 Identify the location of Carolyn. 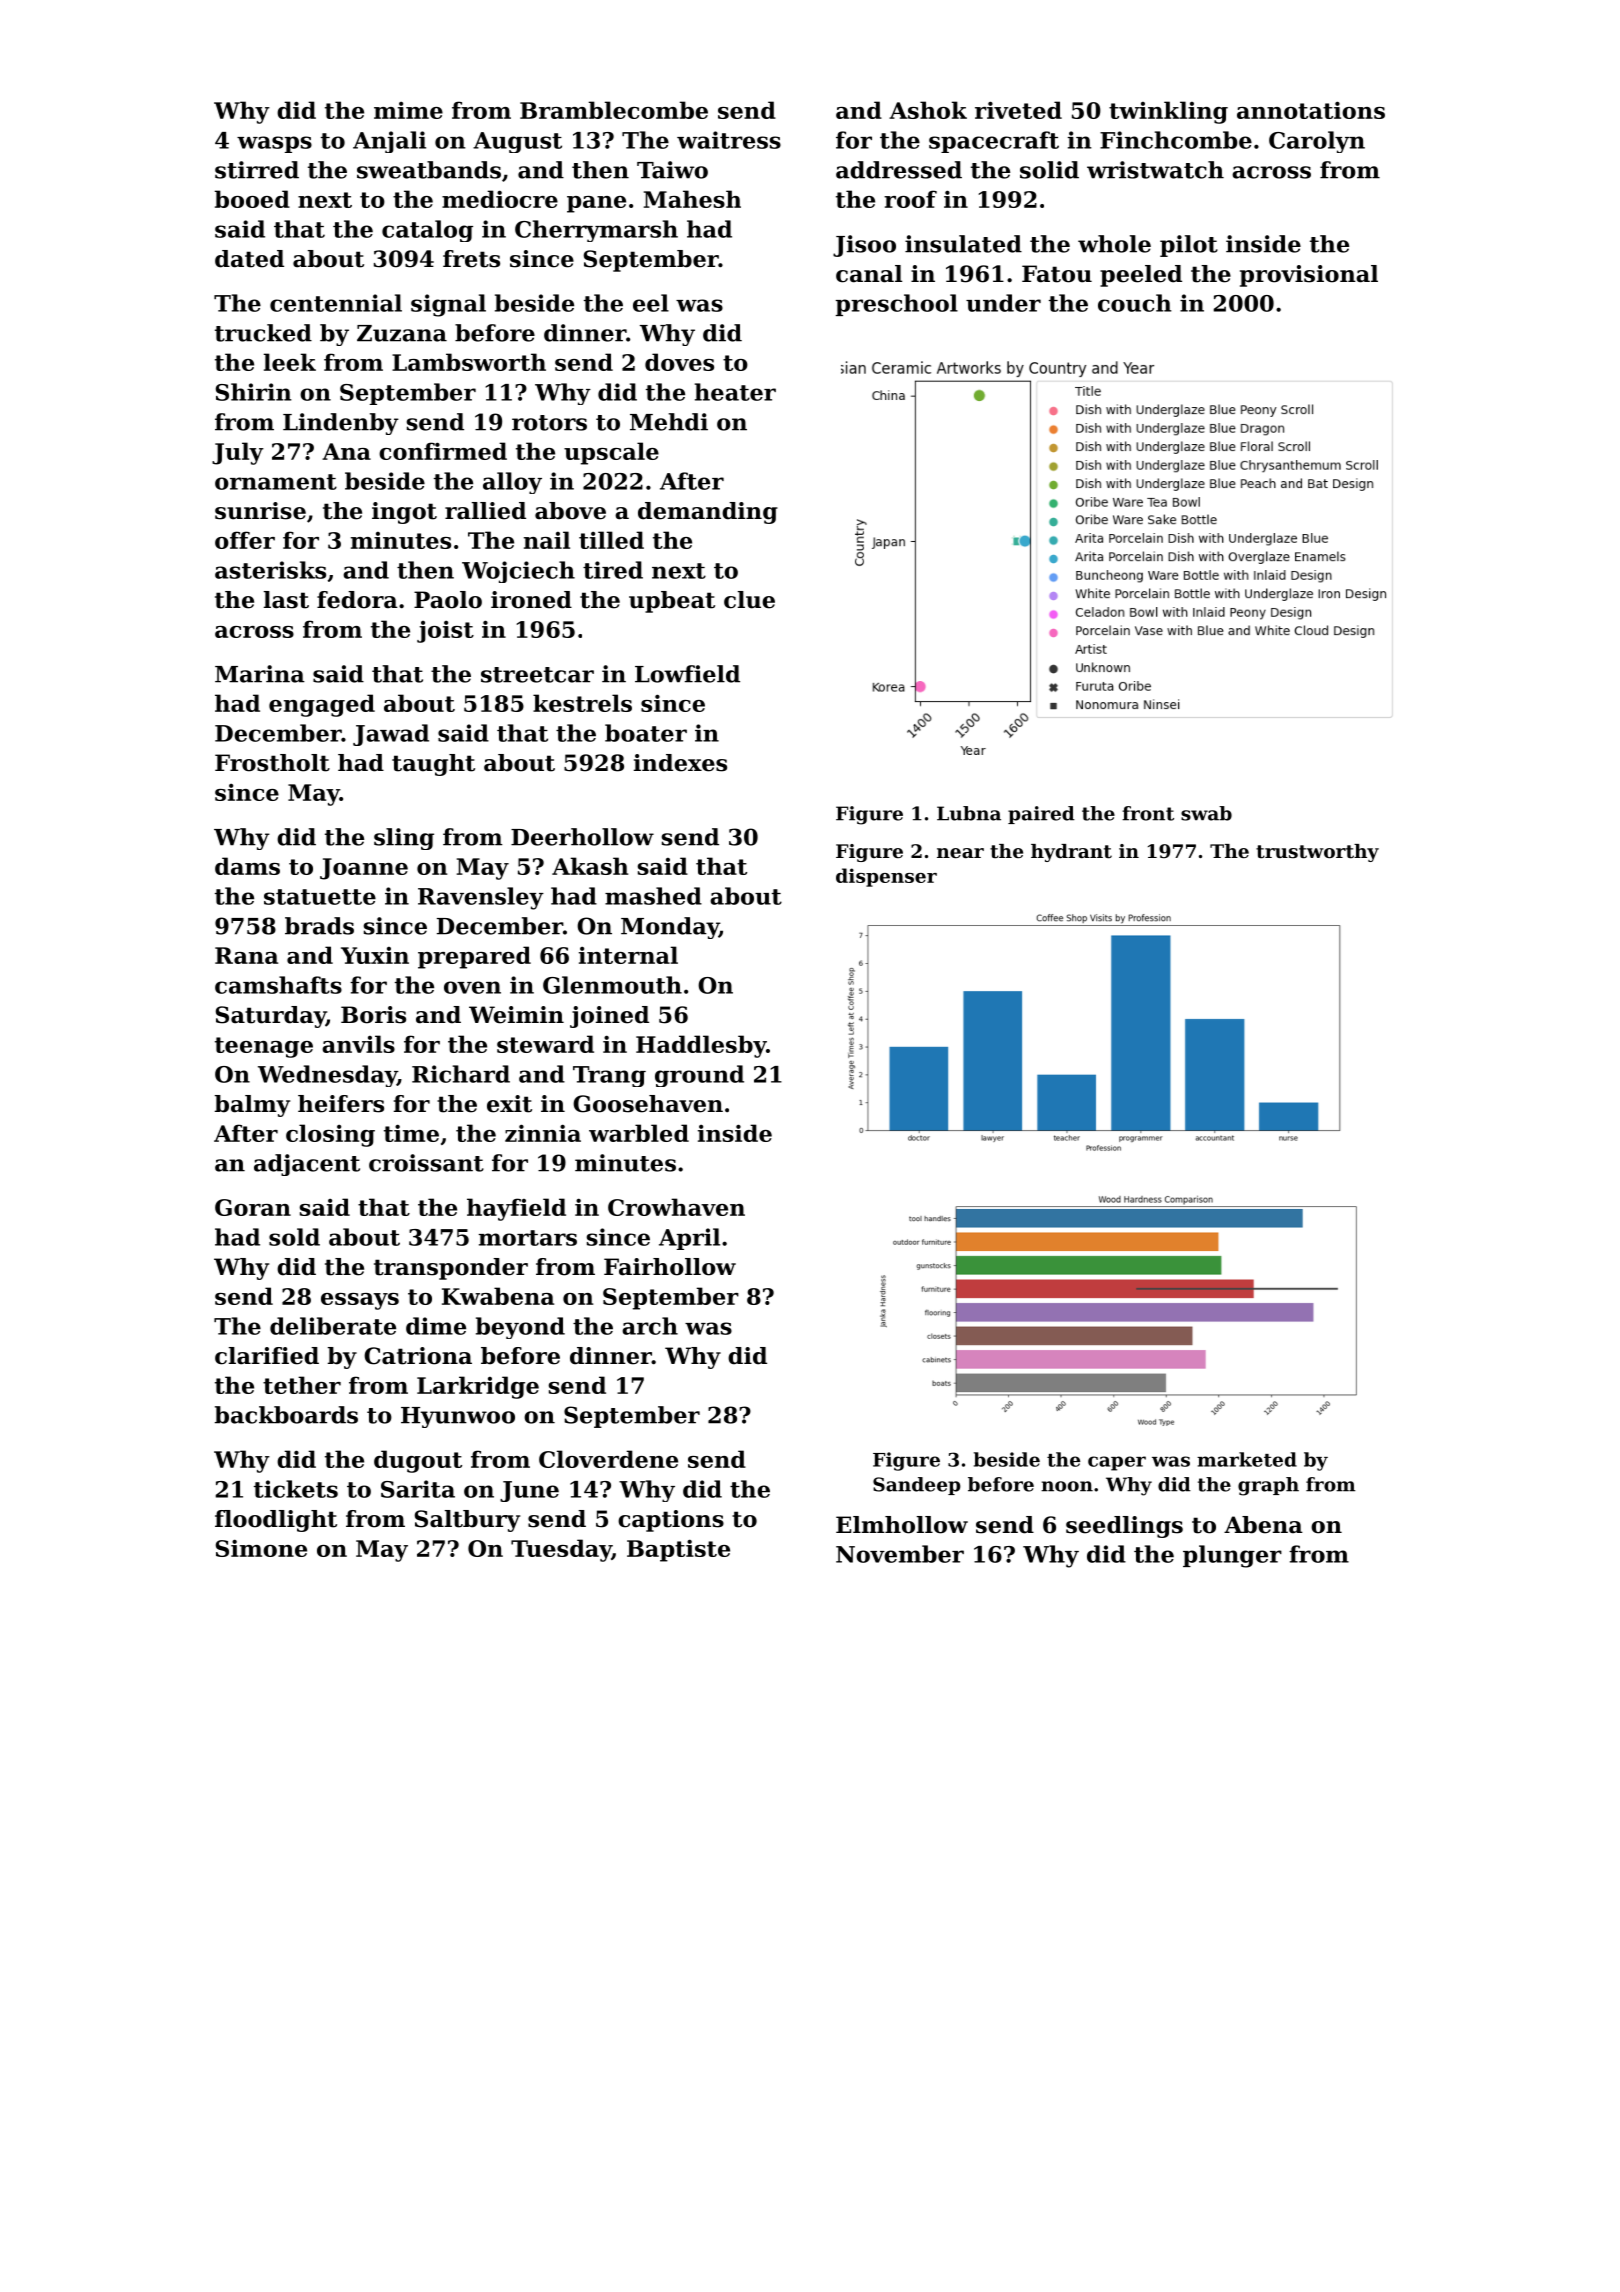
(1317, 142).
